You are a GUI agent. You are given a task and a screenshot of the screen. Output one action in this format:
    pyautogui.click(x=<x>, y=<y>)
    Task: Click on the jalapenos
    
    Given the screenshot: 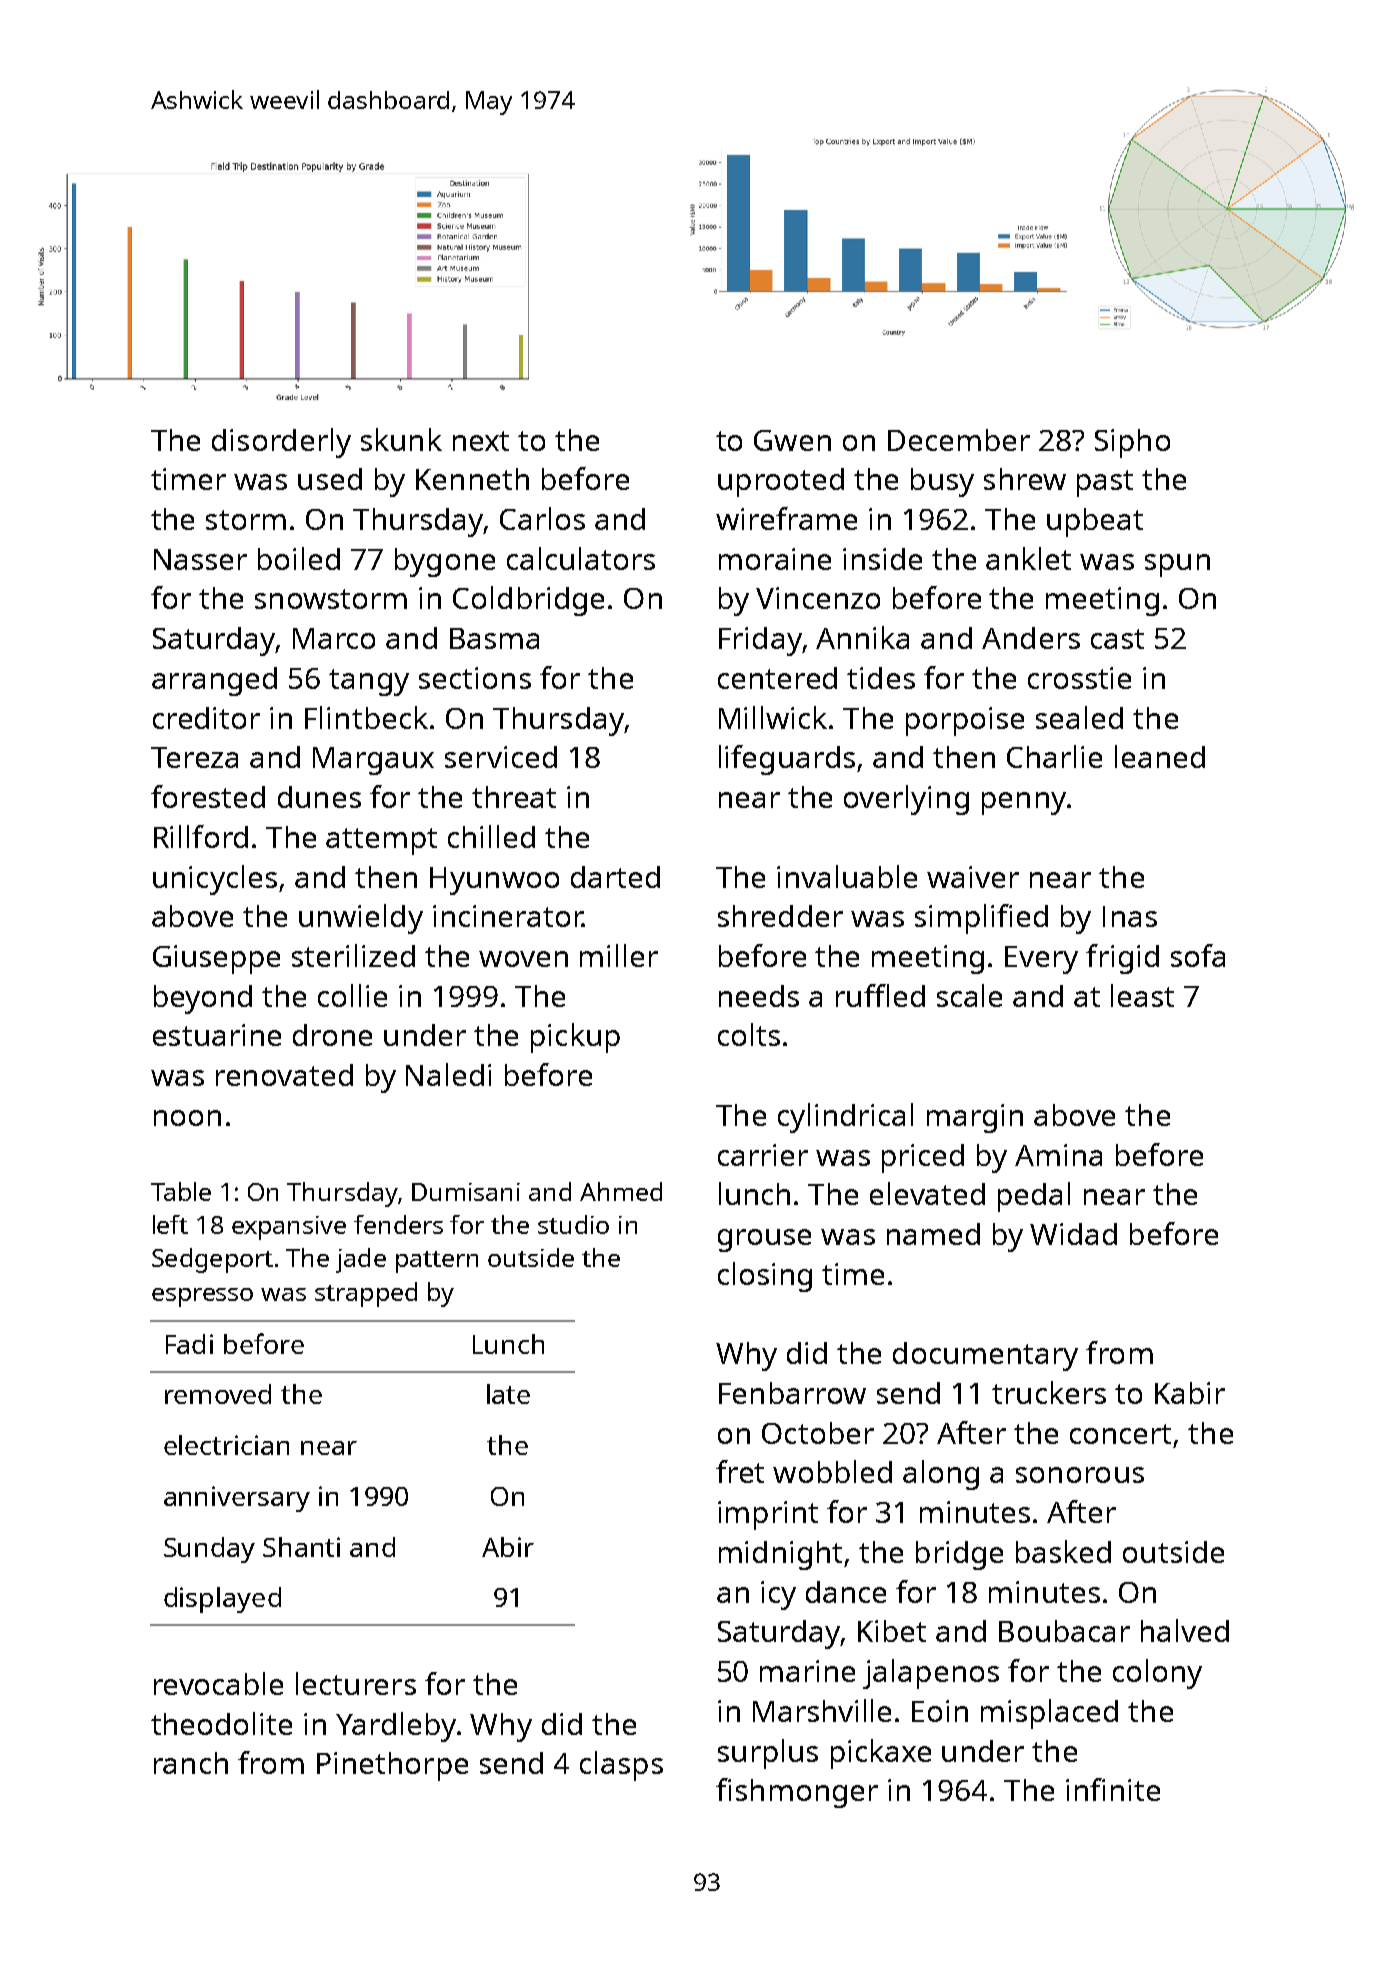 What is the action you would take?
    pyautogui.click(x=931, y=1674)
